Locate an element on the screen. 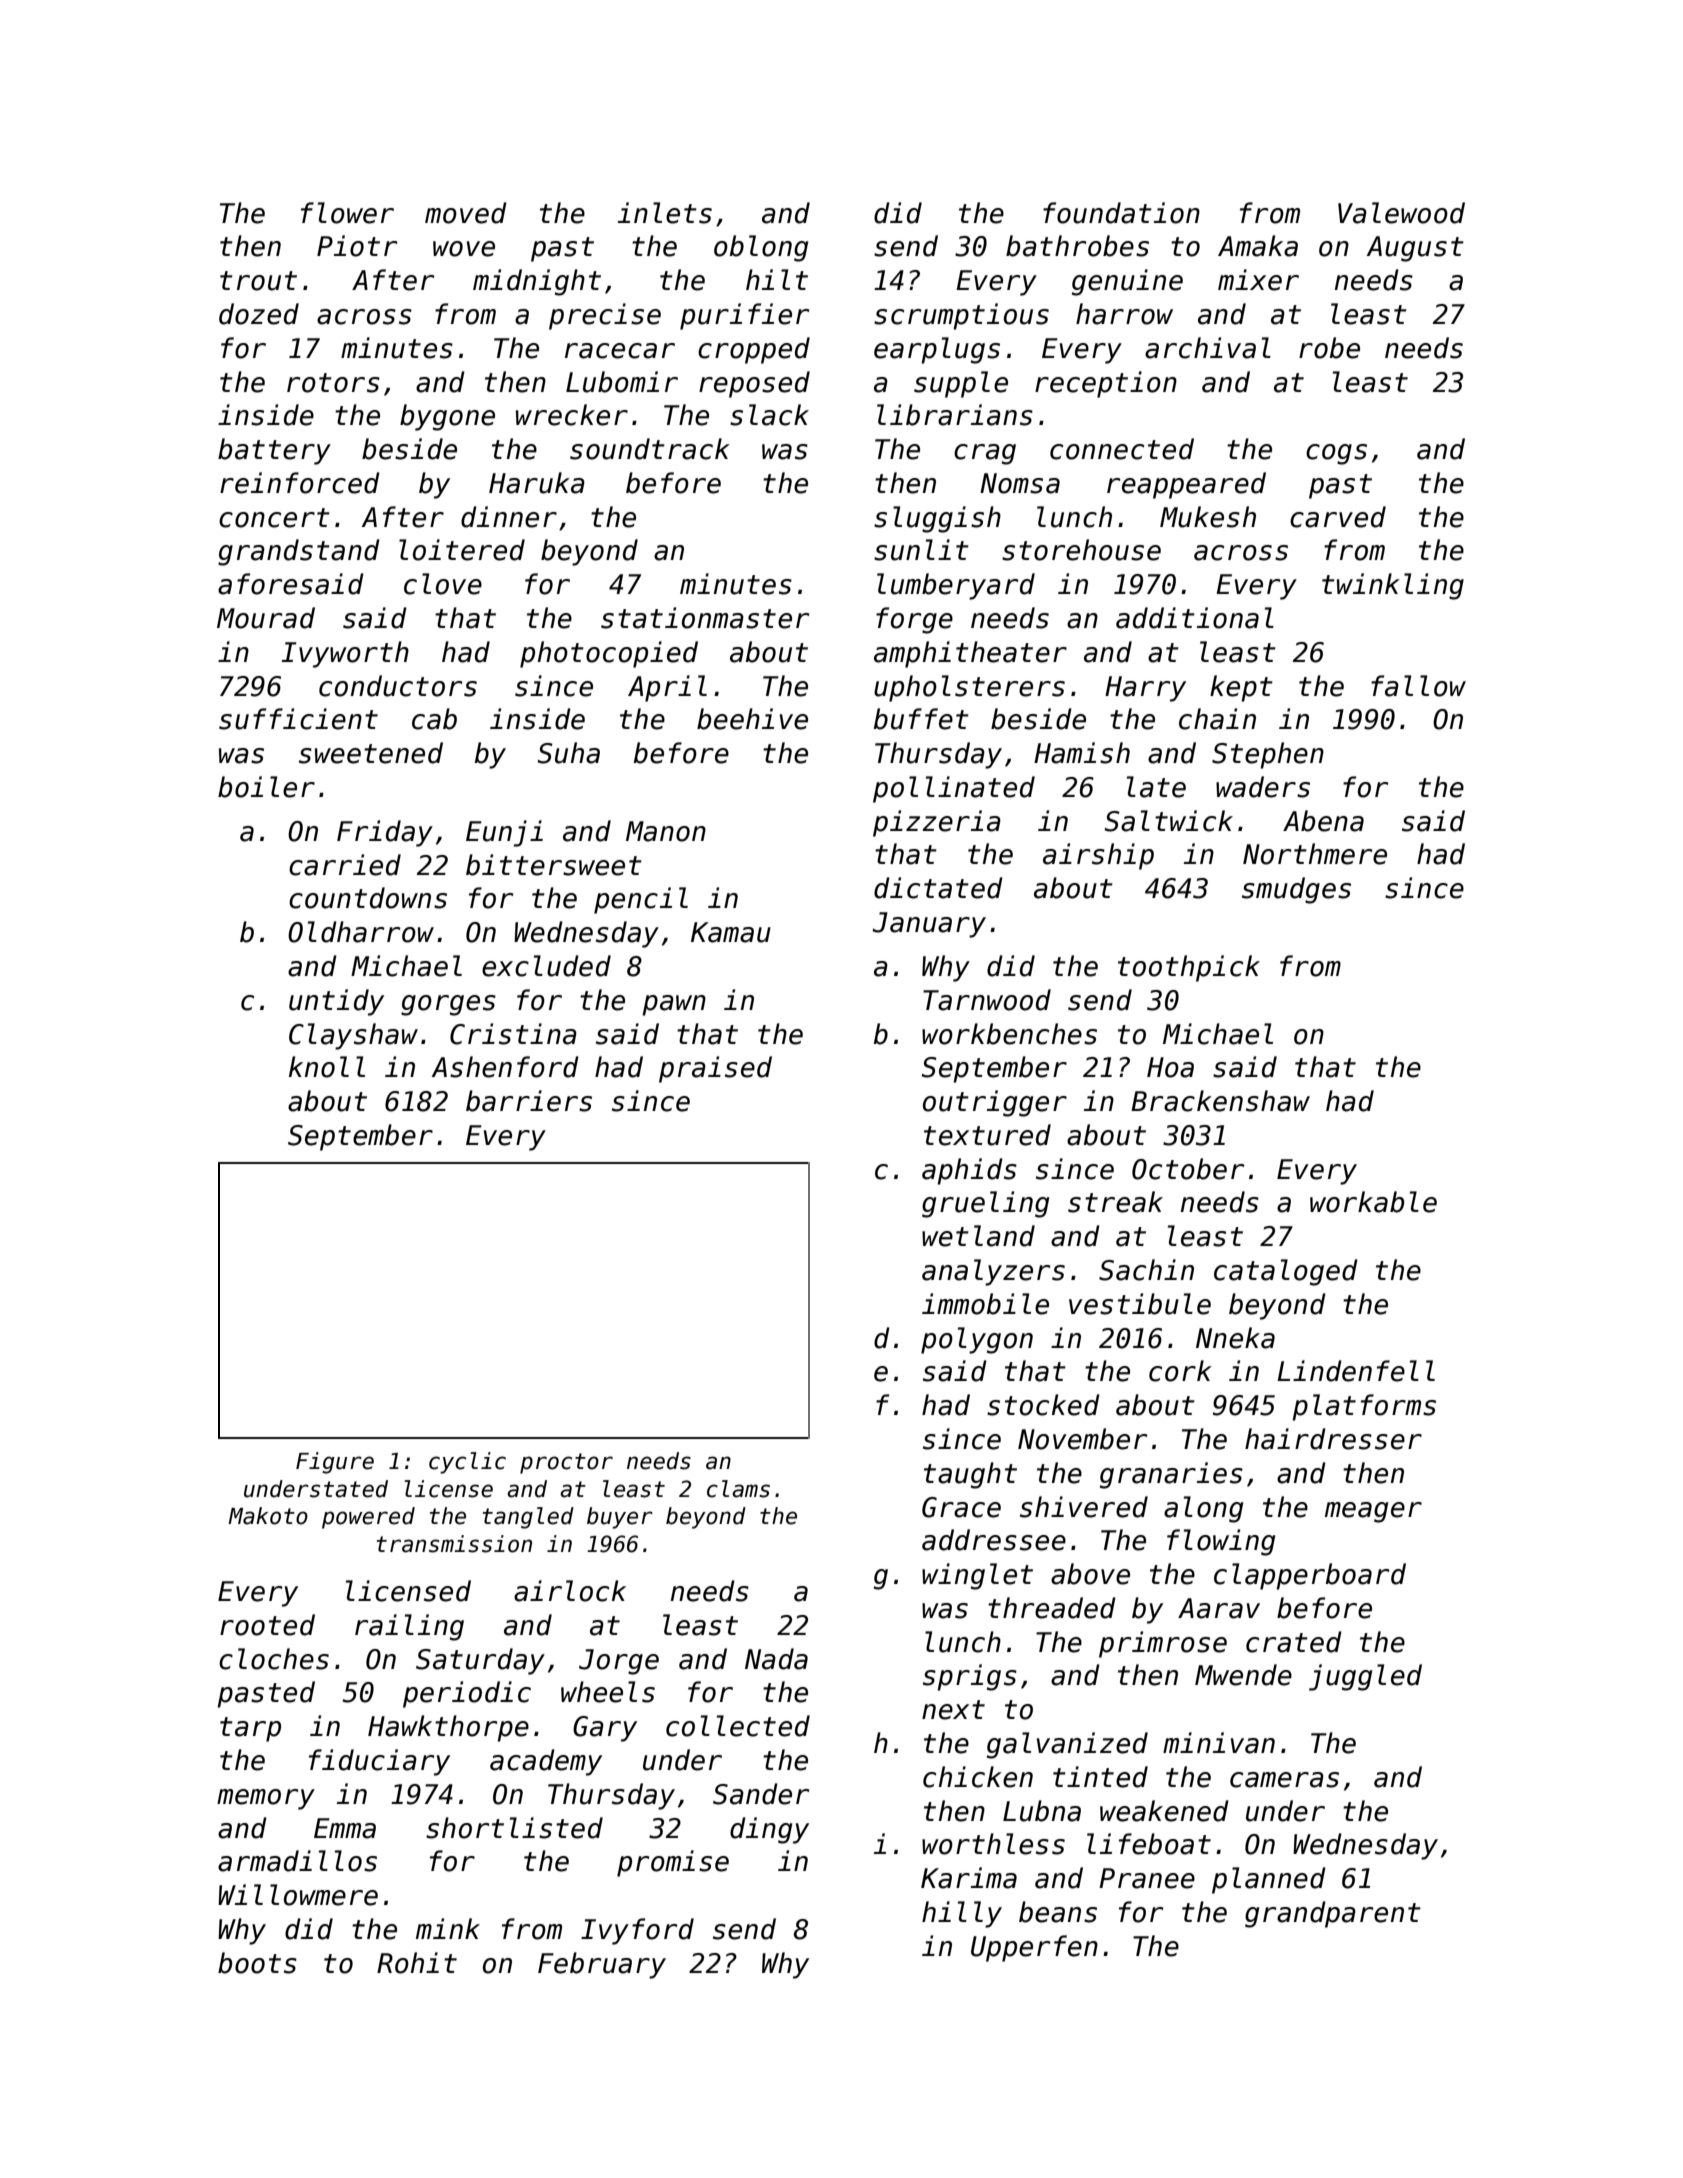  Valewood is located at coordinates (1401, 213).
